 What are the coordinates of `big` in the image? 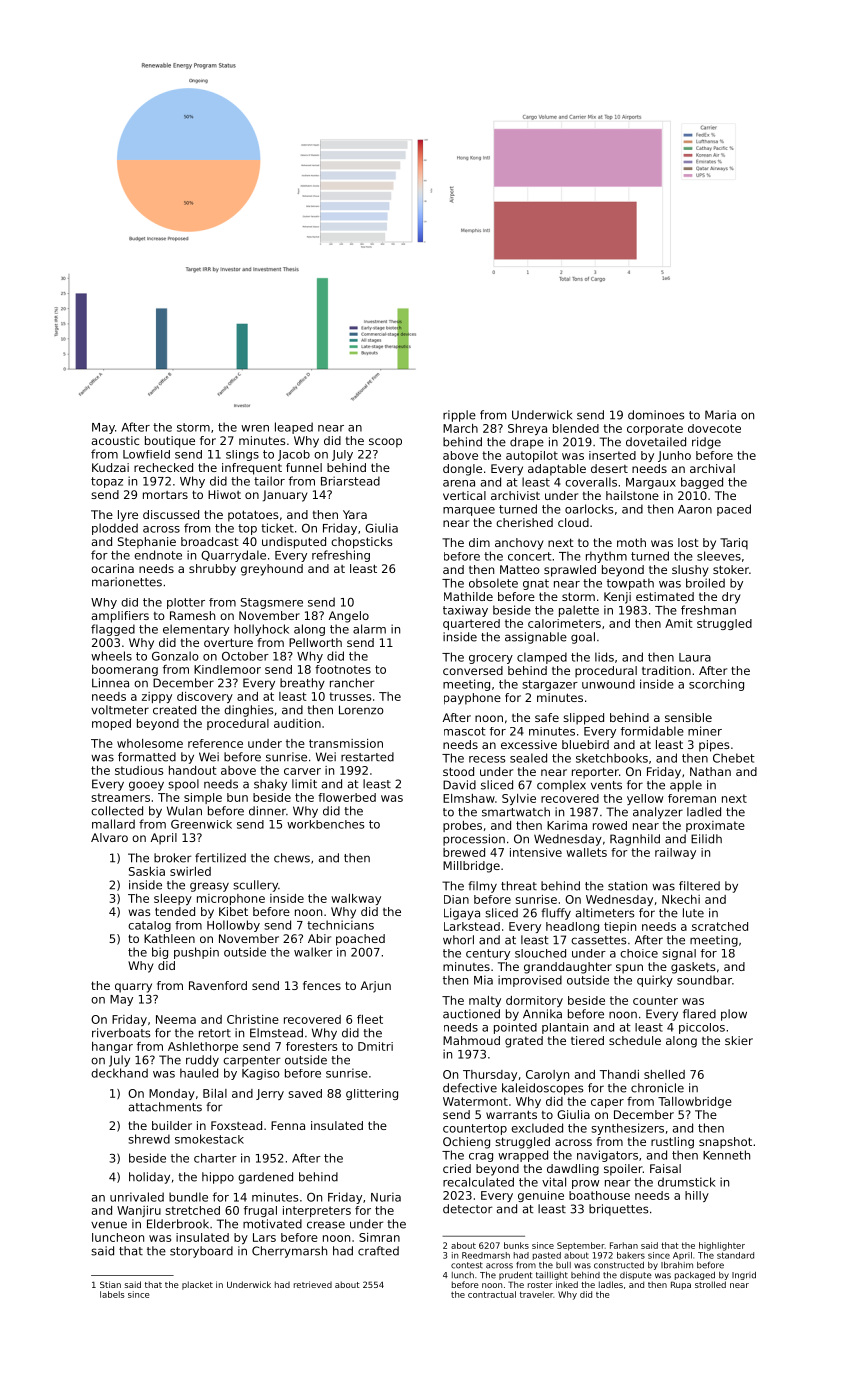 It's located at (160, 953).
